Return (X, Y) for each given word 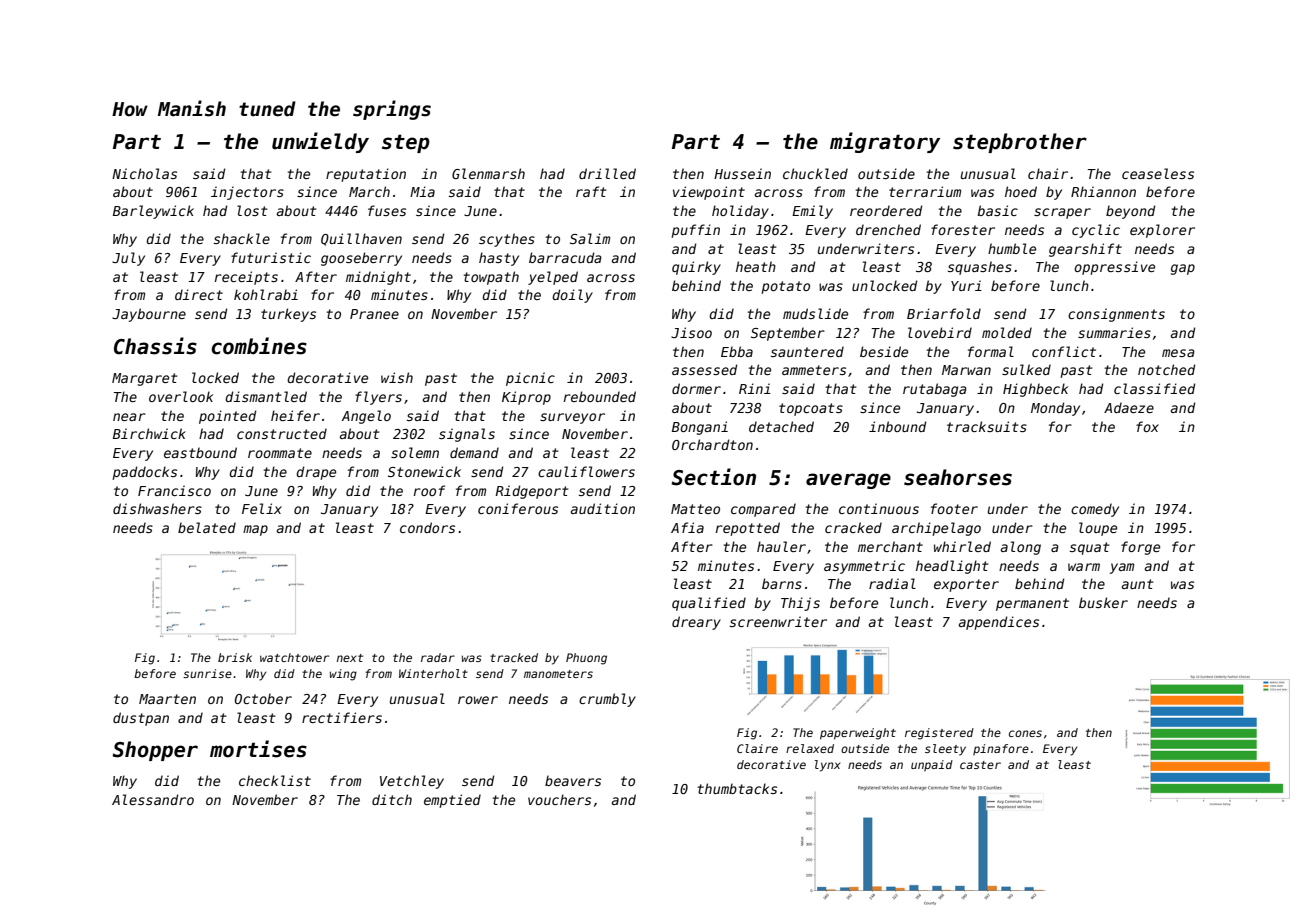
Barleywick (153, 212)
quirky (696, 268)
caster (980, 765)
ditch (392, 799)
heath (756, 266)
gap (1183, 269)
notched (1166, 369)
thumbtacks (737, 788)
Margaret (145, 379)
